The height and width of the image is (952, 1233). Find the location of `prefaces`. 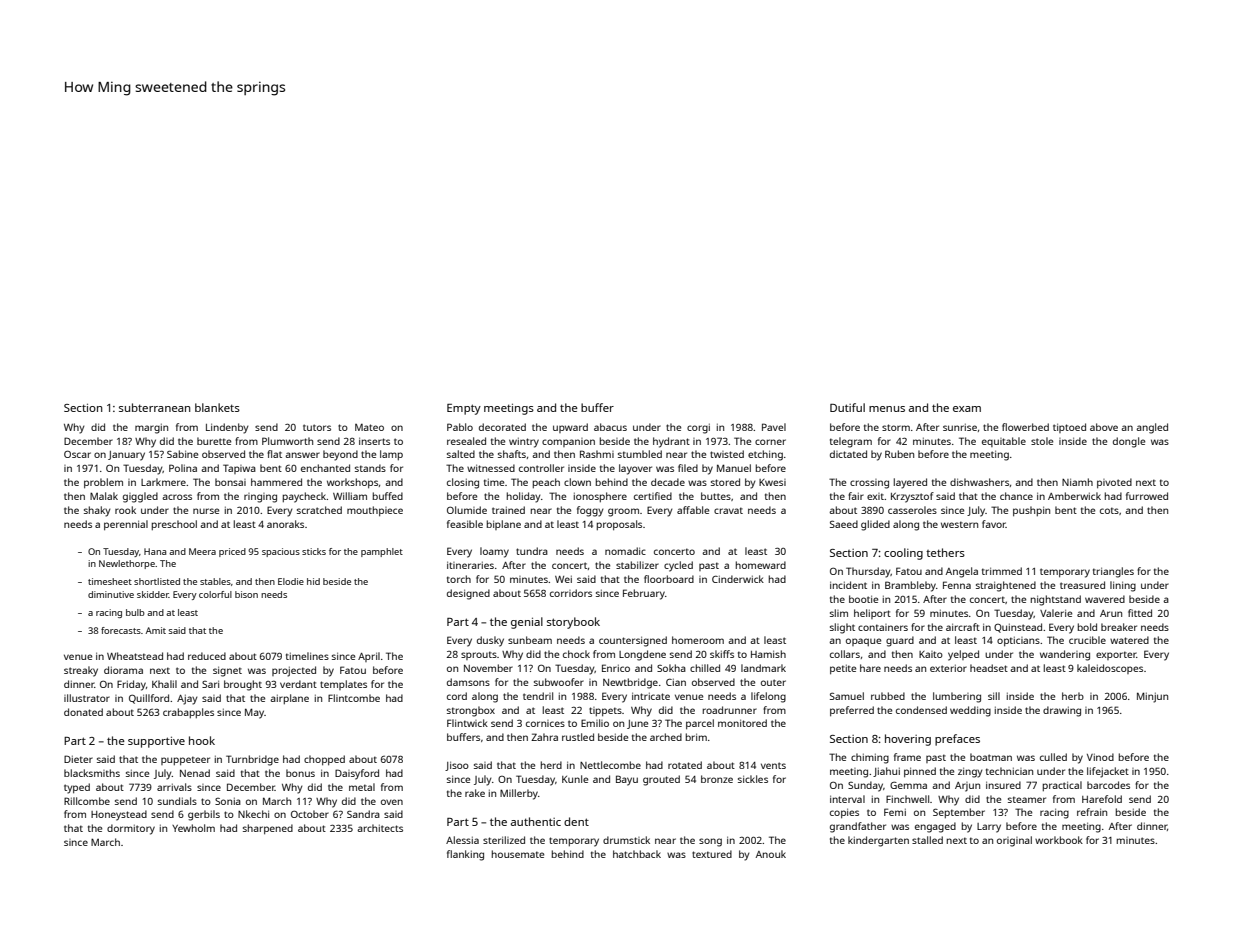

prefaces is located at coordinates (957, 740).
